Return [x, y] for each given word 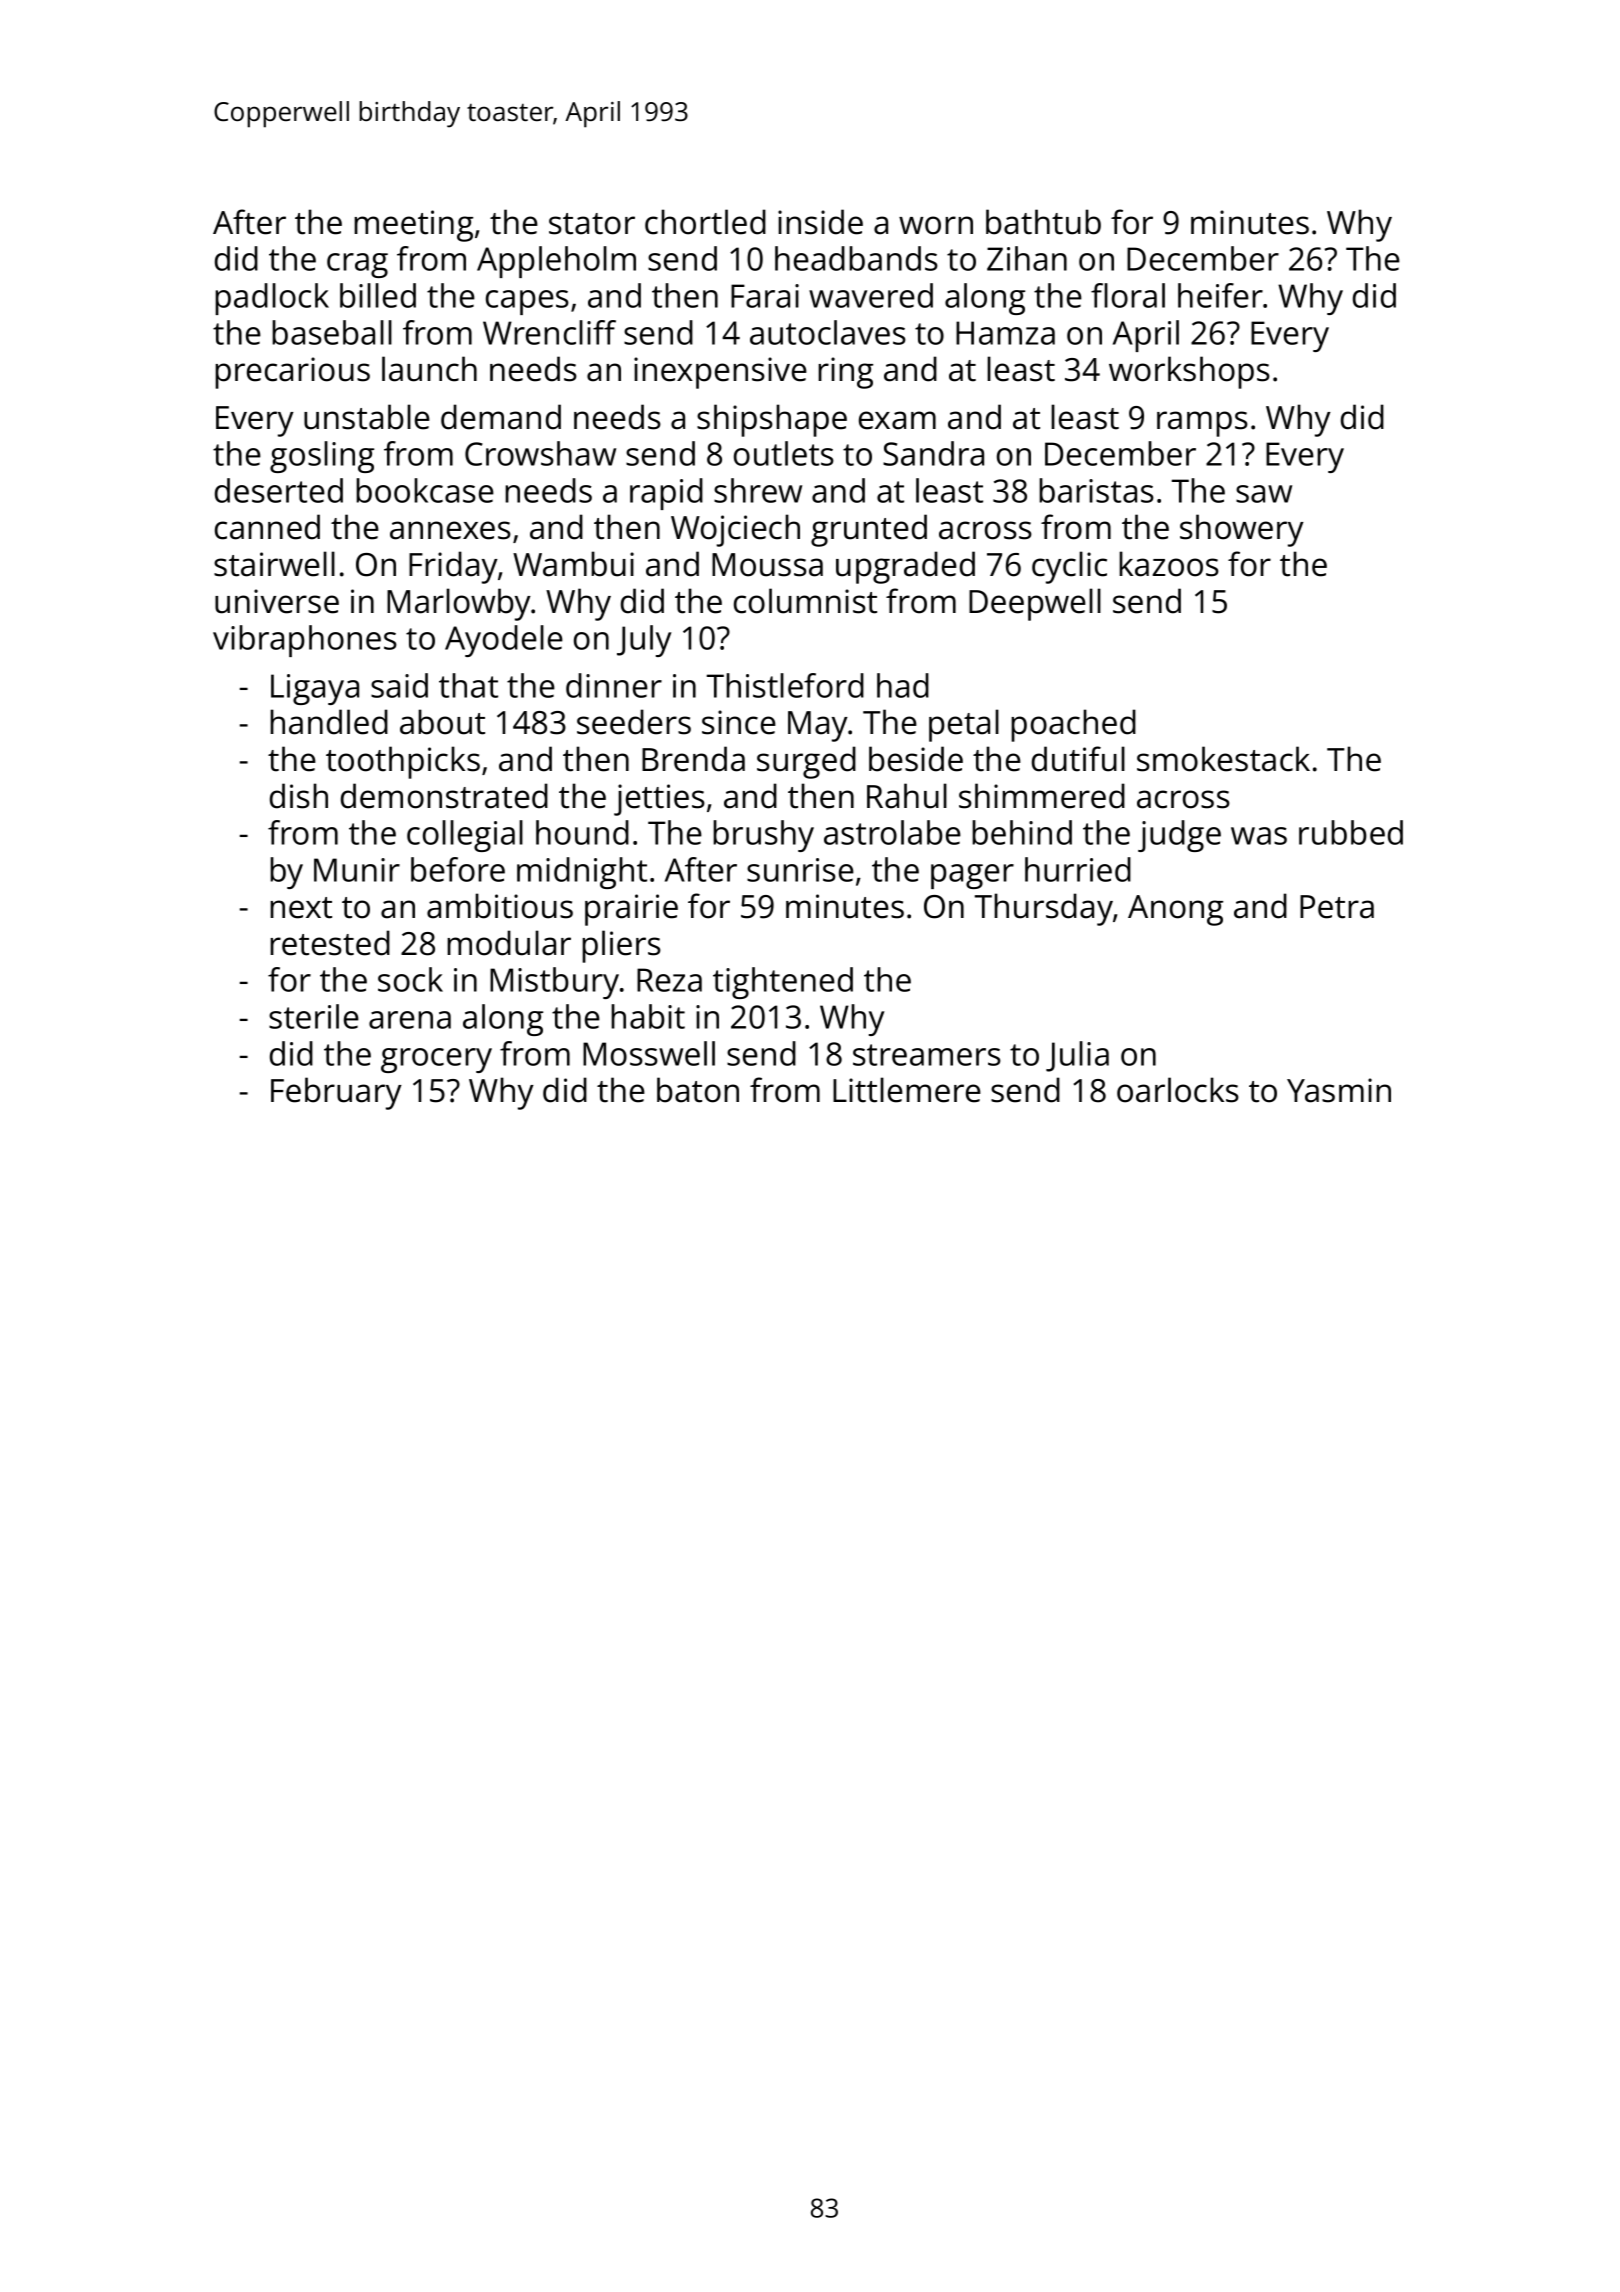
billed [378, 295]
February [336, 1093]
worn [936, 225]
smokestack [1223, 759]
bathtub [1043, 222]
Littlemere [907, 1090]
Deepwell [1035, 604]
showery [1242, 530]
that [468, 685]
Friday [453, 567]
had [903, 685]
